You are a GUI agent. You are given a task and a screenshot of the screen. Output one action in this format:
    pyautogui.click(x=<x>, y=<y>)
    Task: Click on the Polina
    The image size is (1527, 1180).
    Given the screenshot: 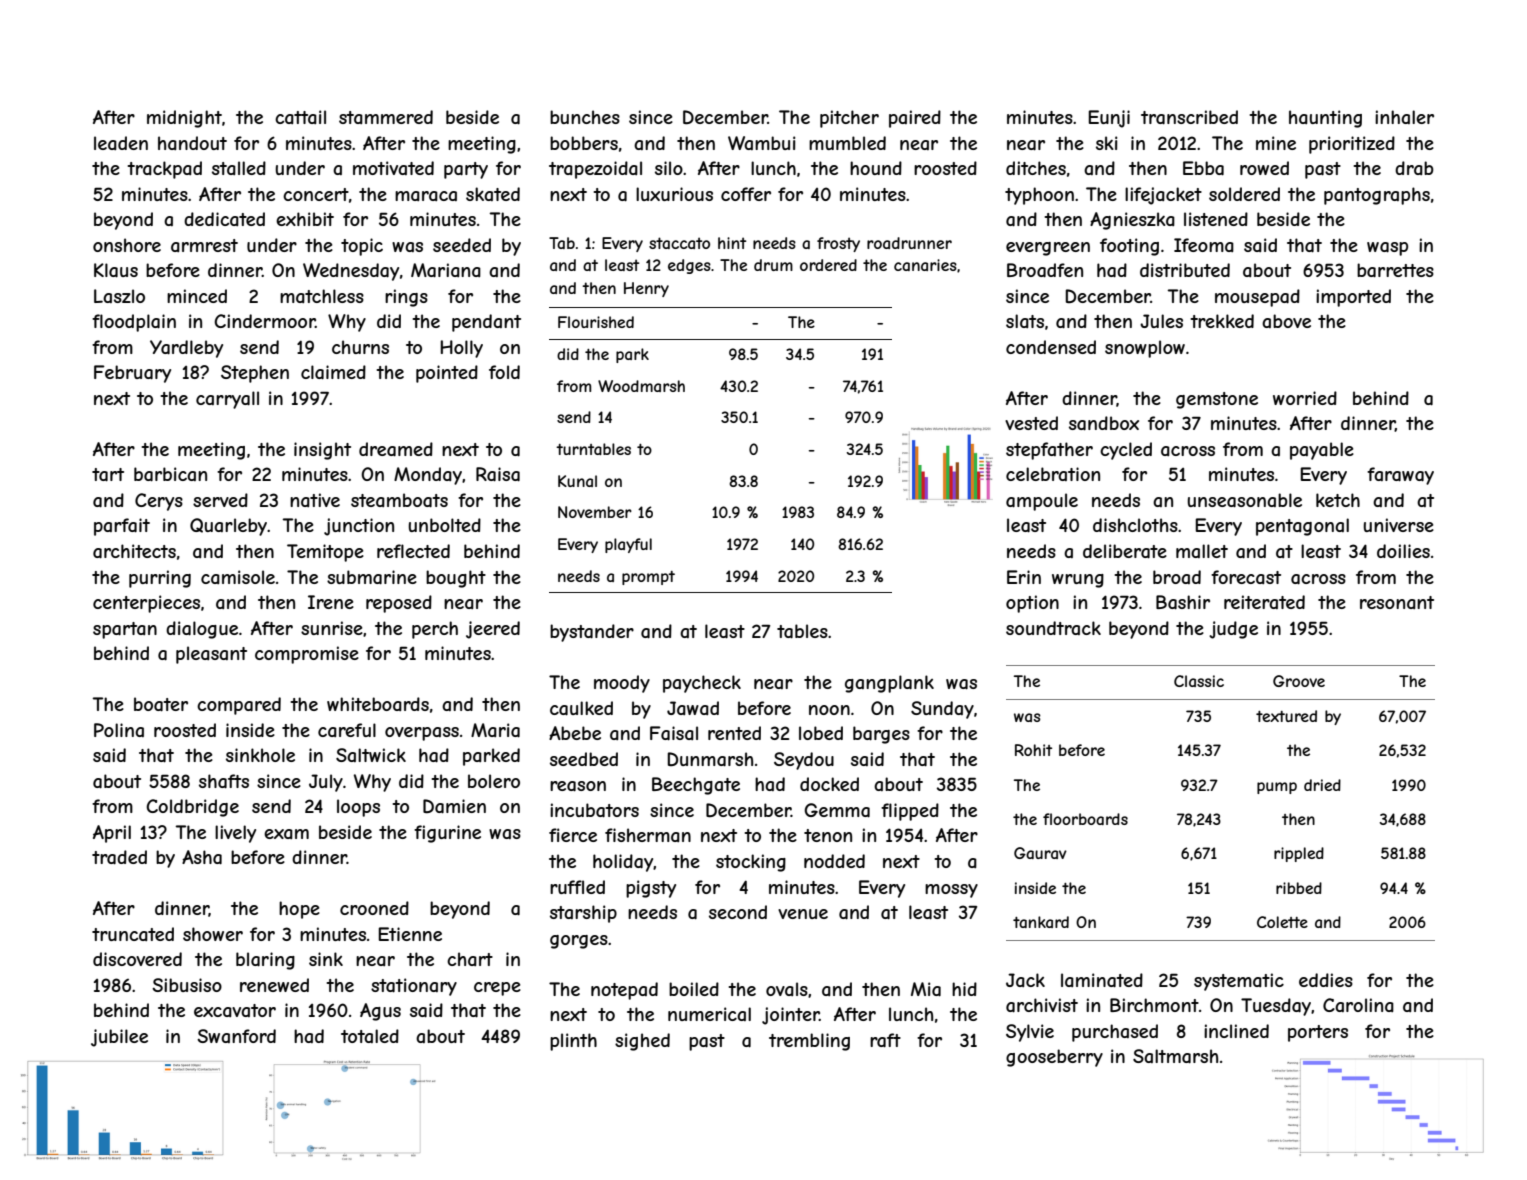 What is the action you would take?
    pyautogui.click(x=119, y=730)
